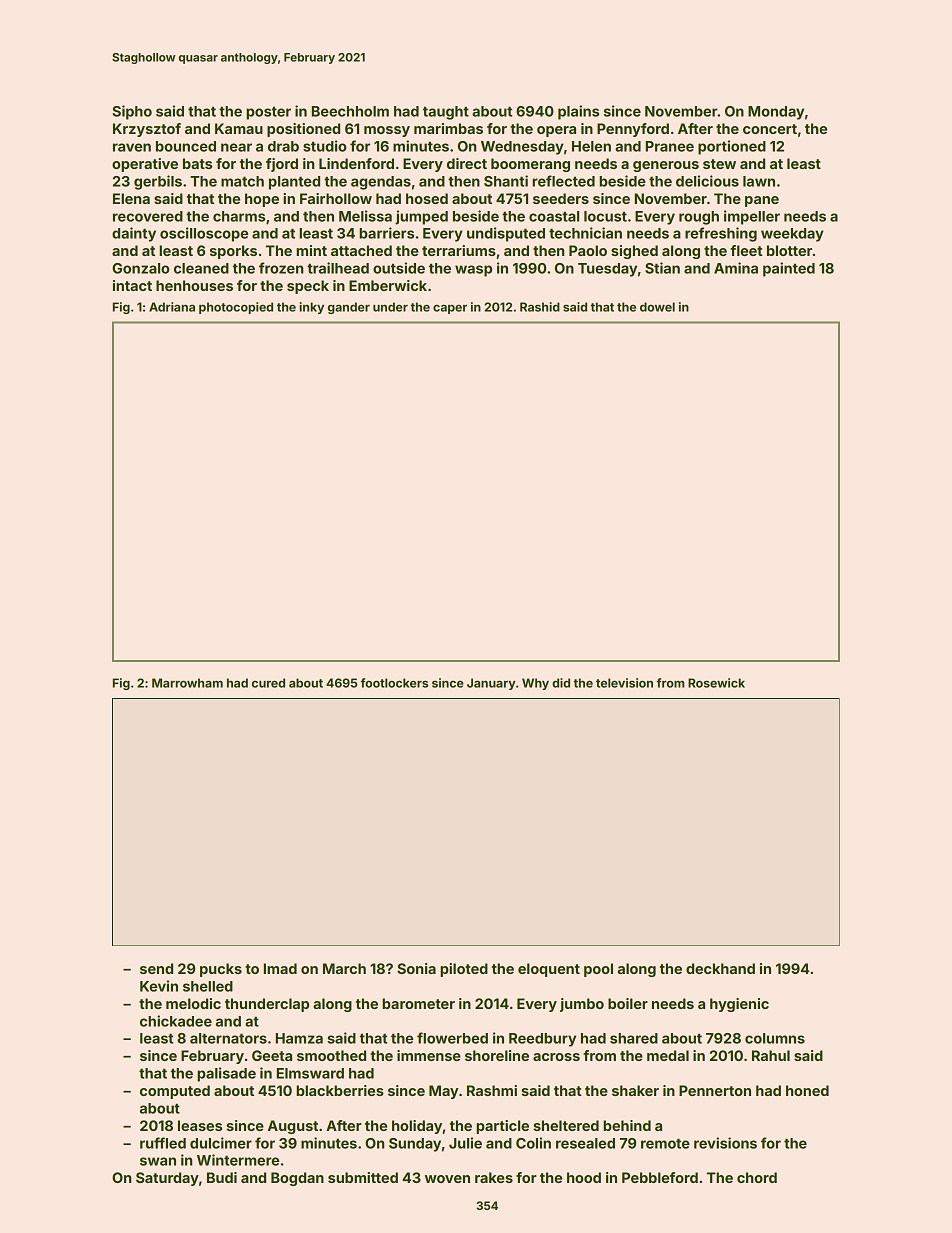  Describe the element at coordinates (268, 683) in the image. I see `cured` at that location.
